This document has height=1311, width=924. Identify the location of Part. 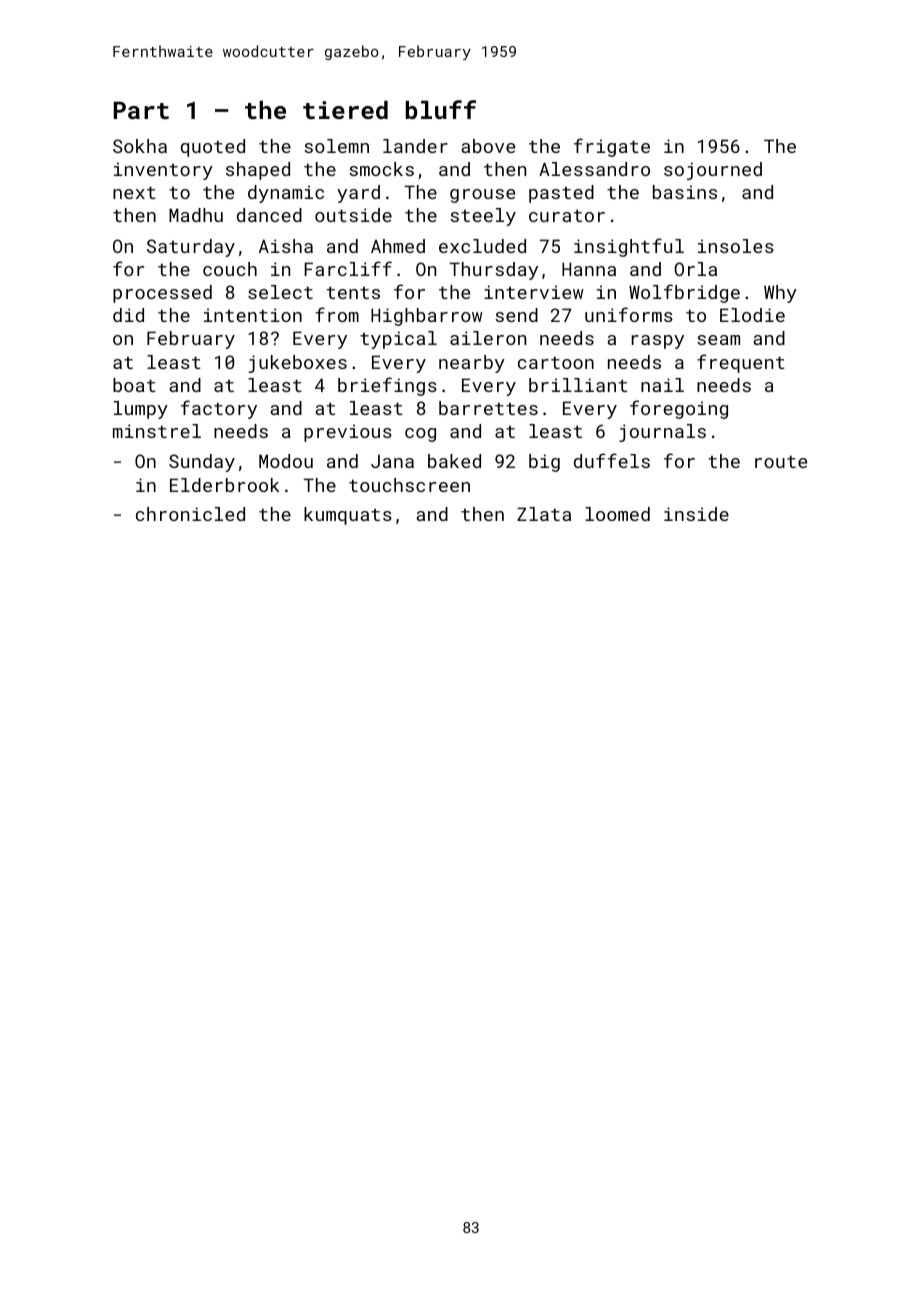
(141, 110).
